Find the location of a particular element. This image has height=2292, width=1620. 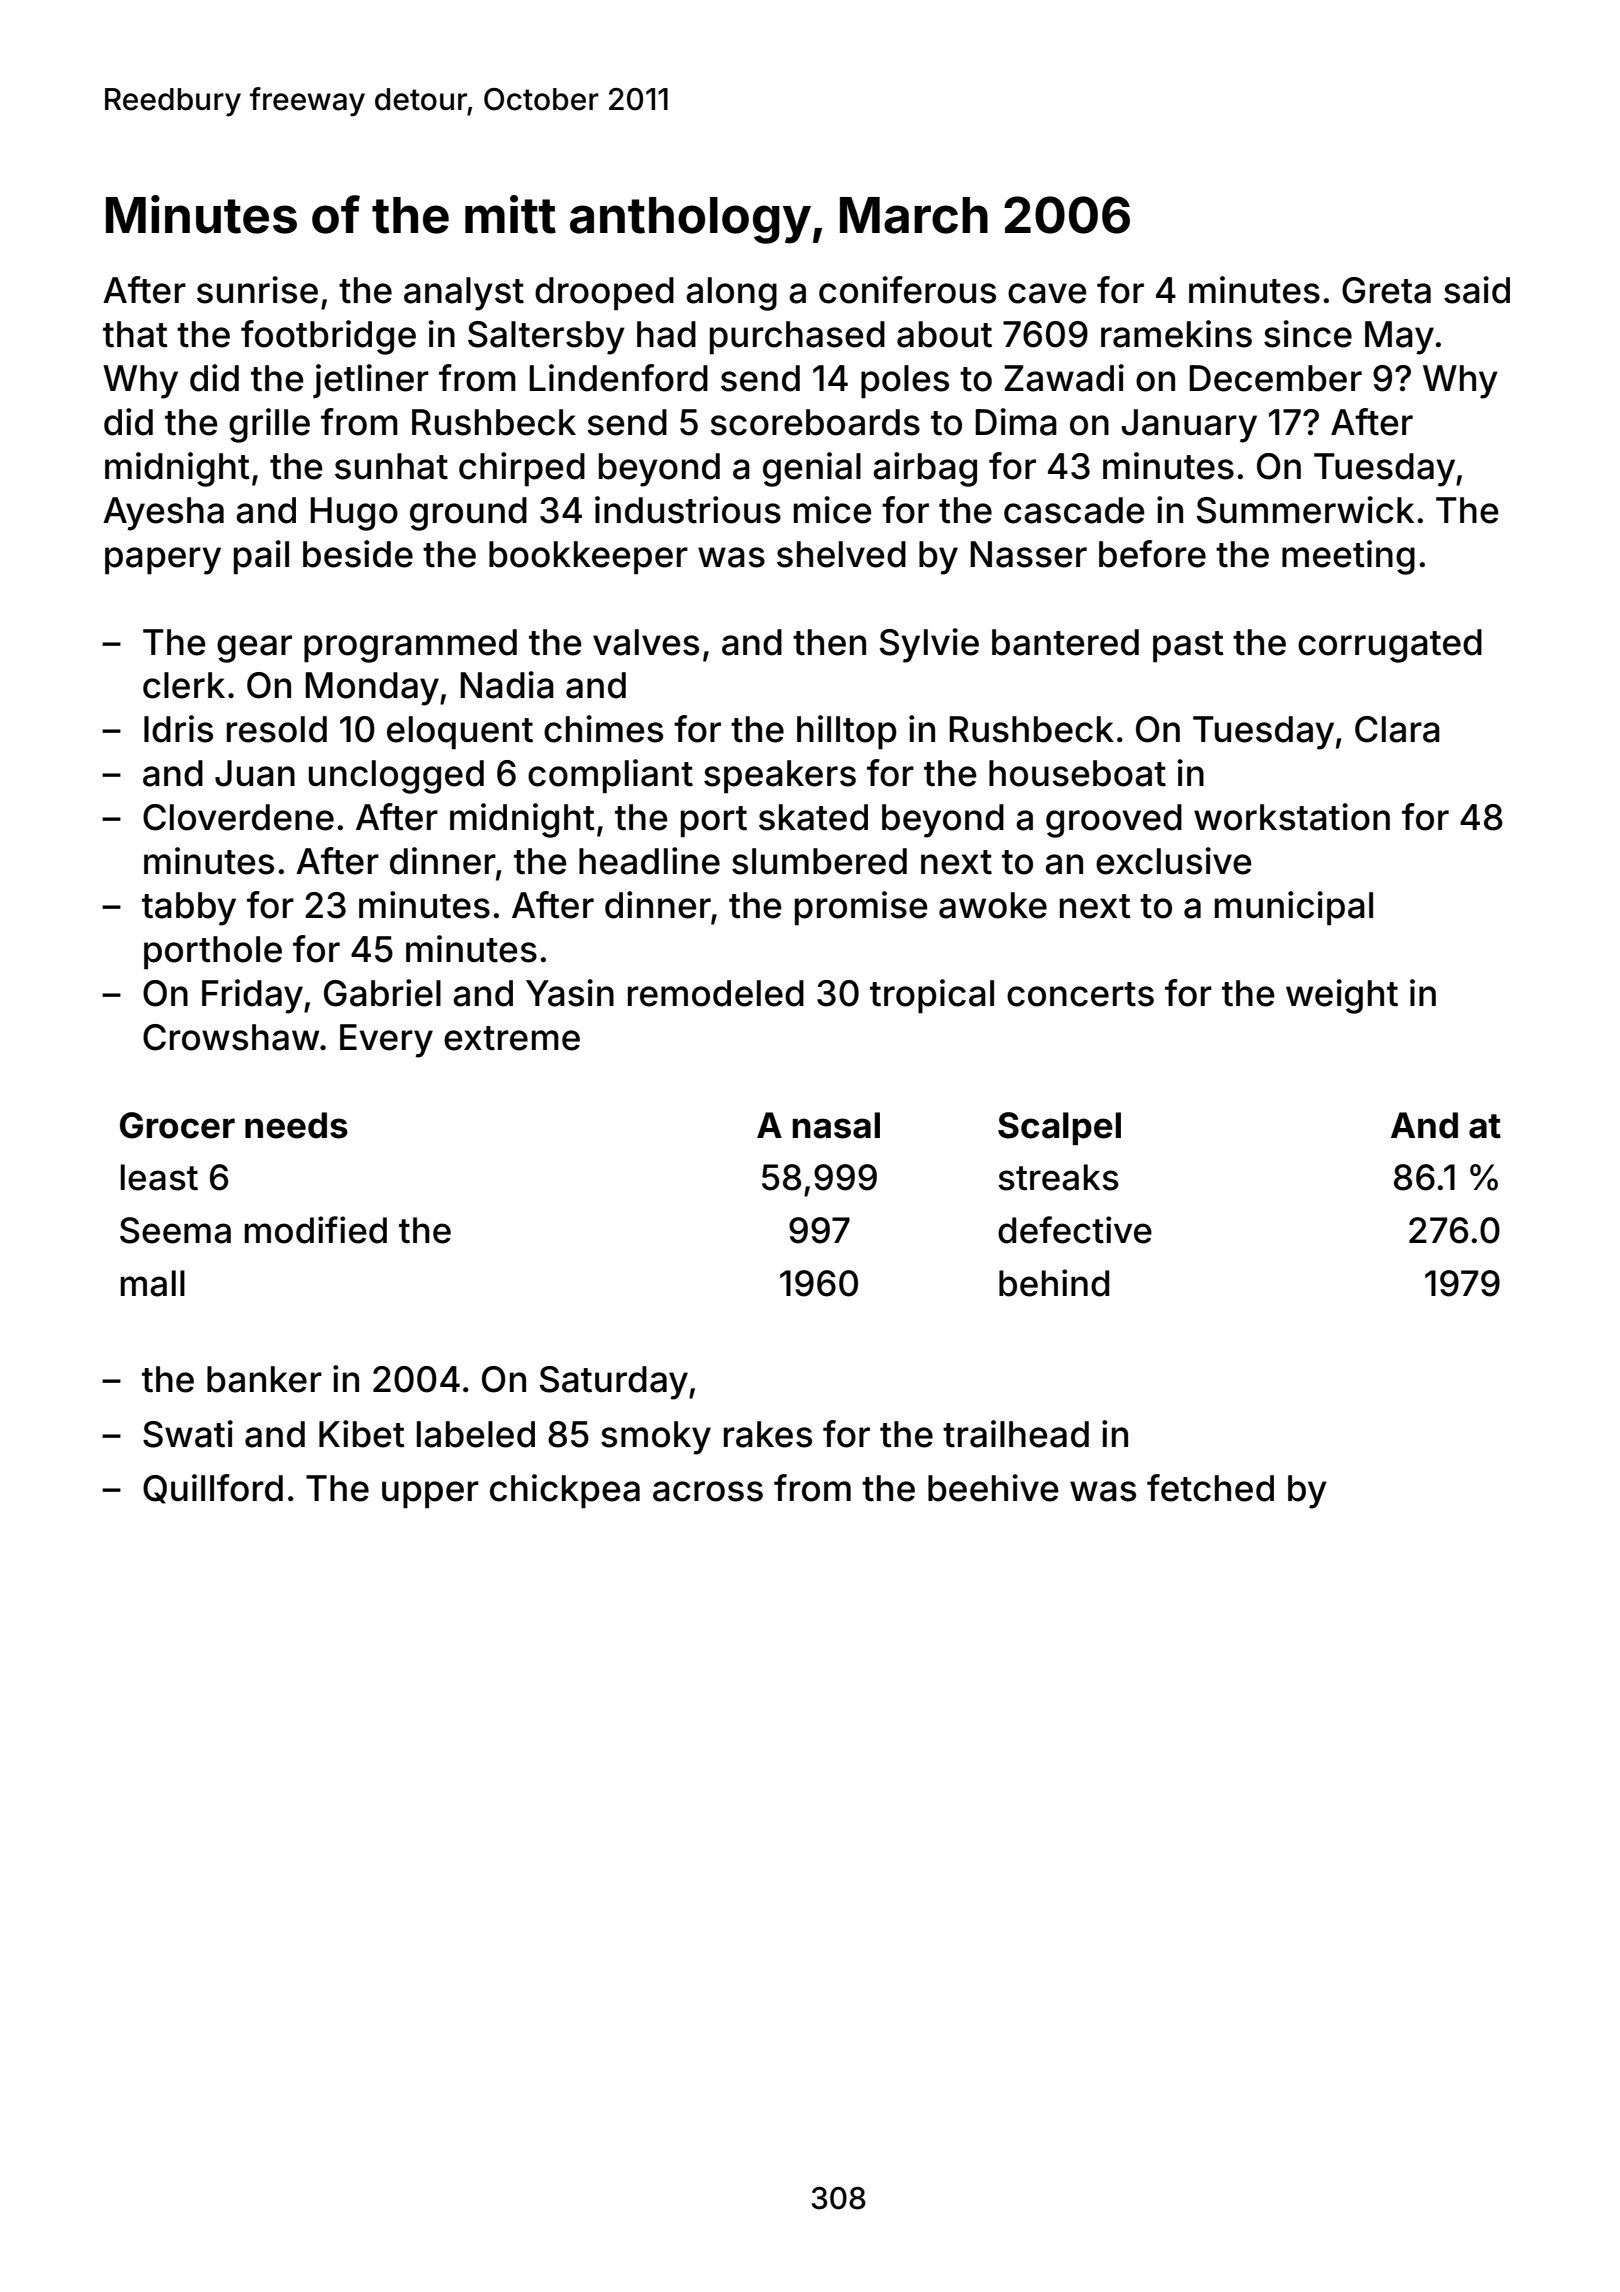

Scalpel is located at coordinates (1059, 1128).
